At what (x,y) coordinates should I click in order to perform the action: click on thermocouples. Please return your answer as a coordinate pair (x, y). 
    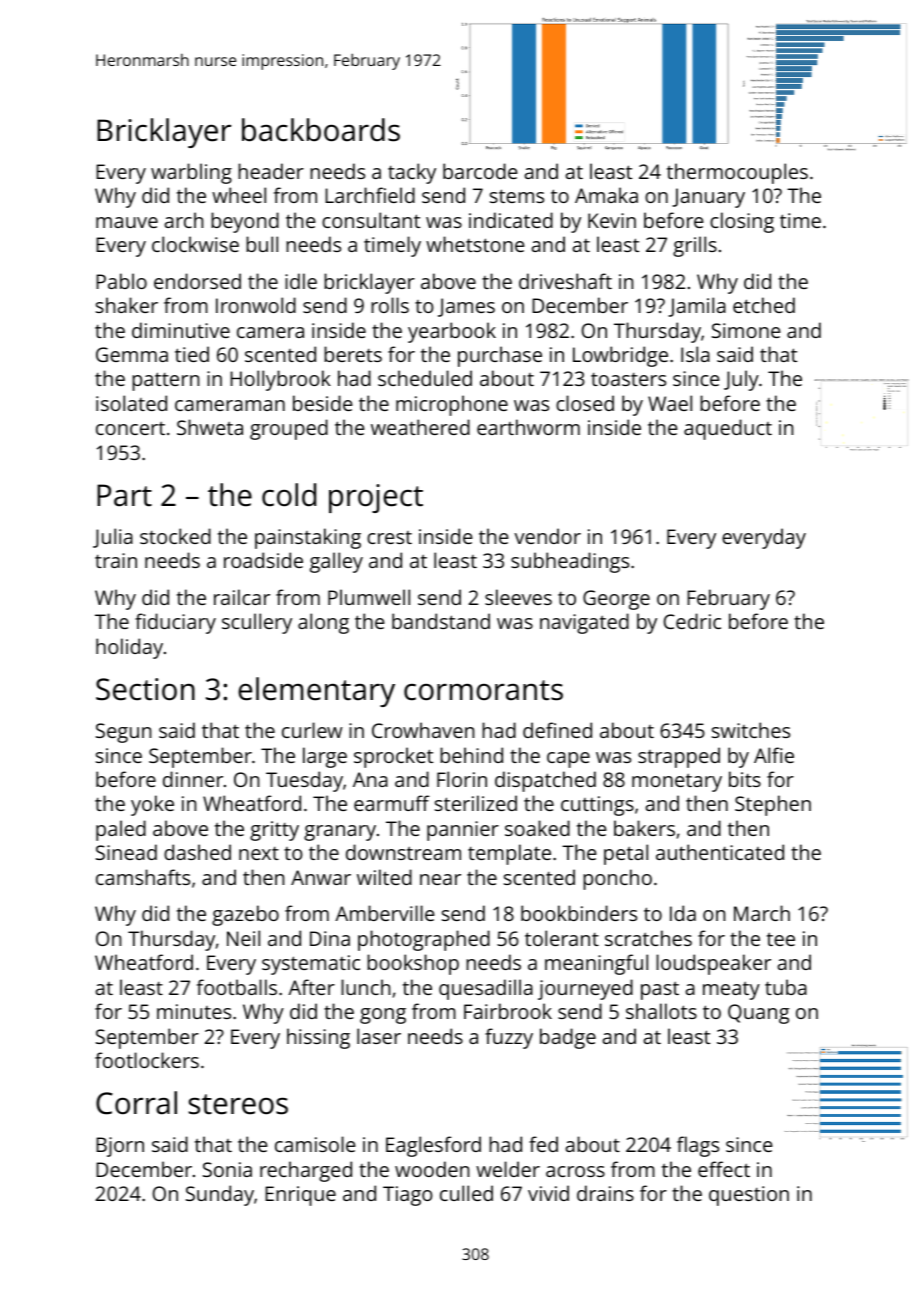
    Looking at the image, I should click on (737, 173).
